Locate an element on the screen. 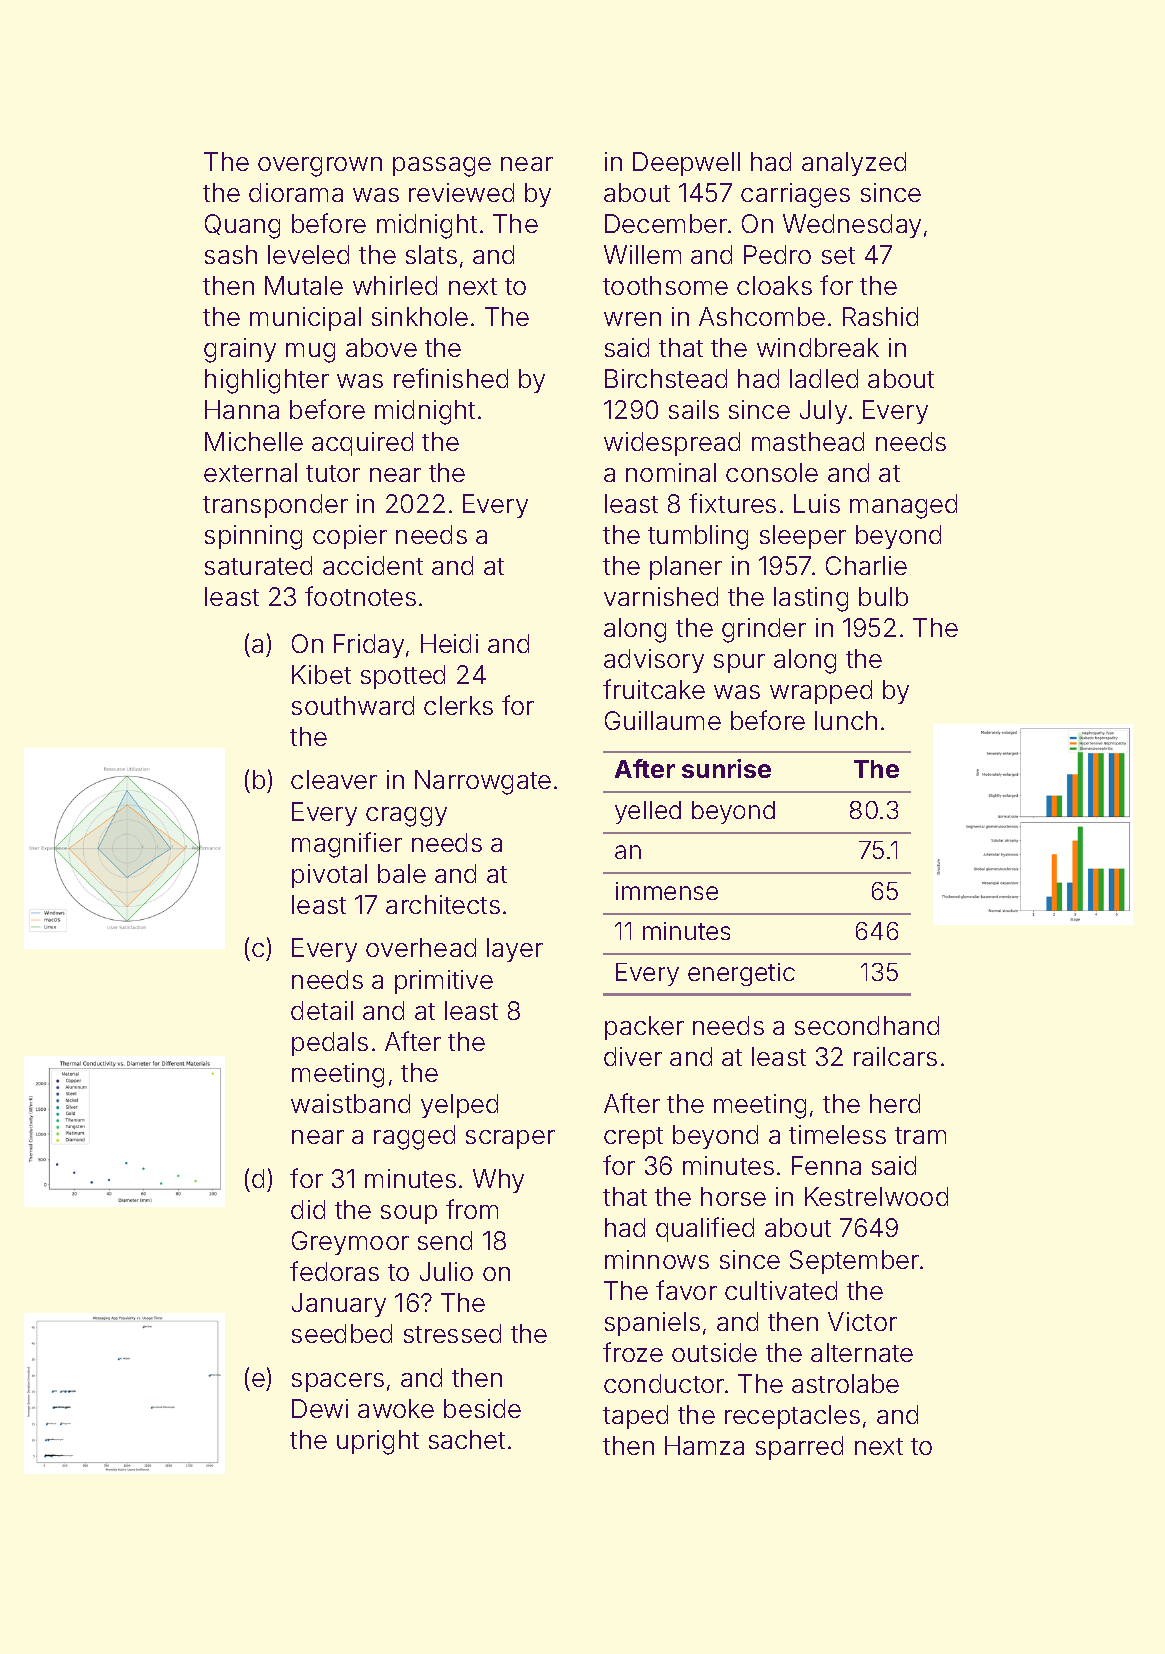 The image size is (1165, 1654). secondhand is located at coordinates (867, 1025).
